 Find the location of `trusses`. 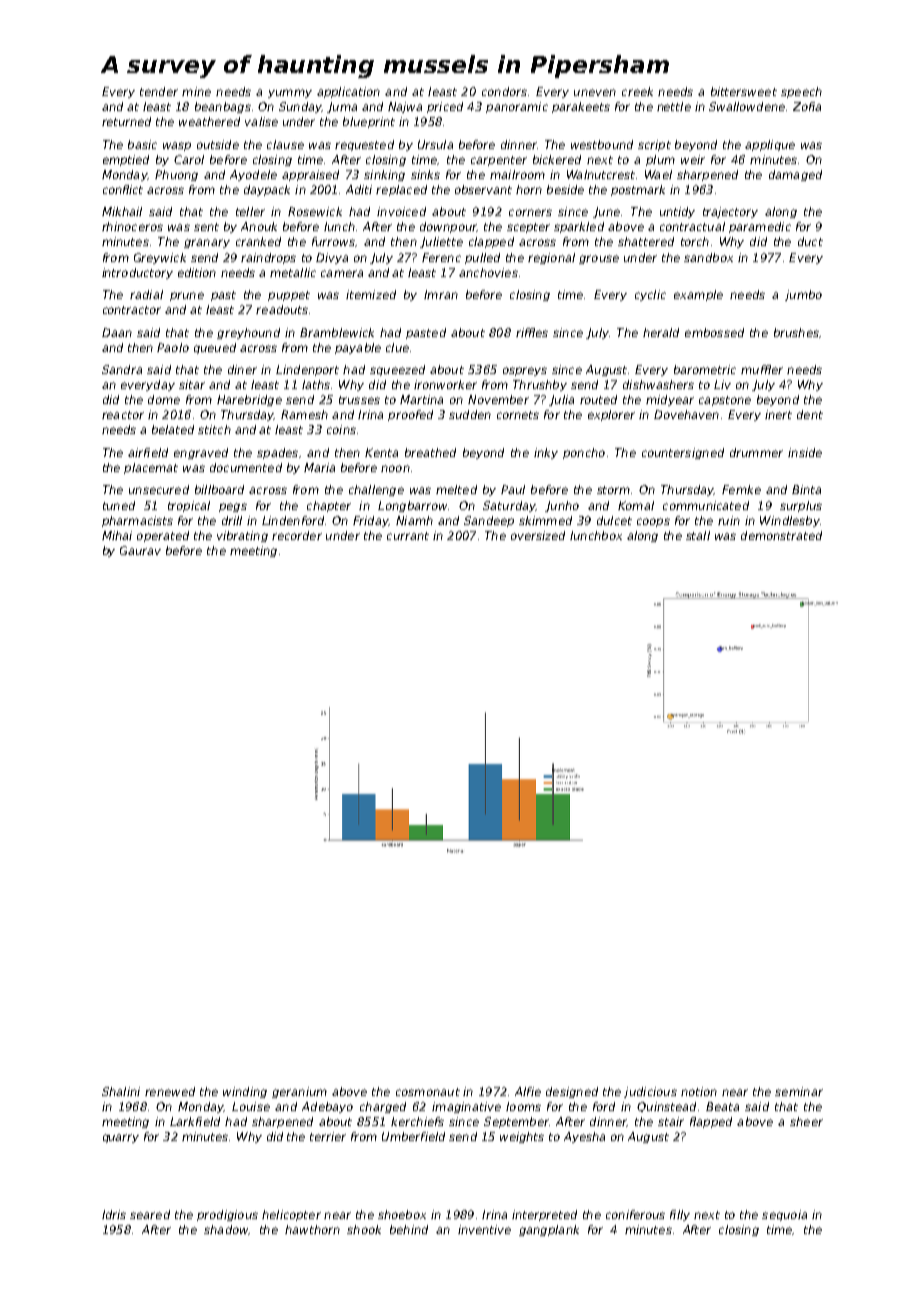

trusses is located at coordinates (359, 400).
